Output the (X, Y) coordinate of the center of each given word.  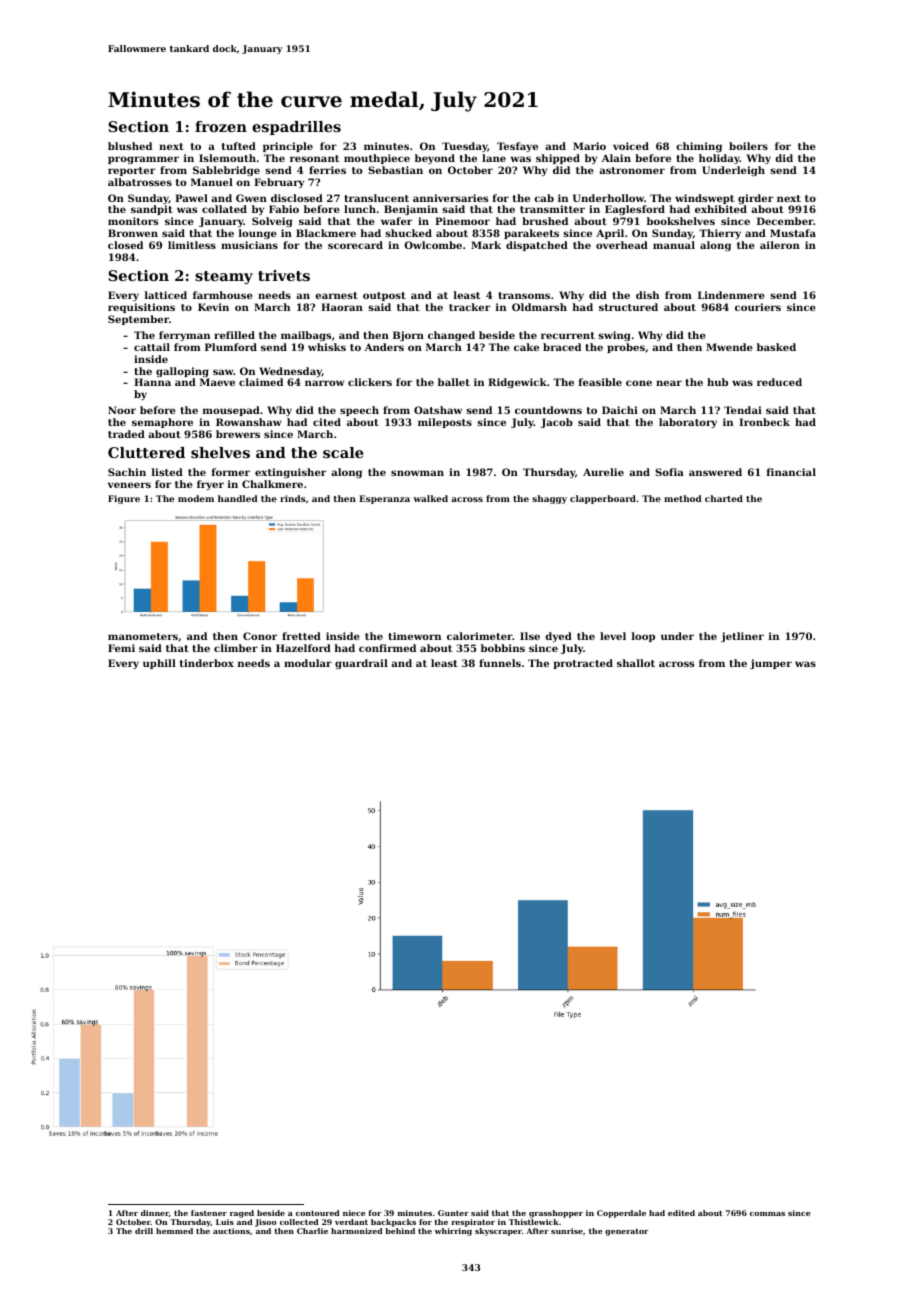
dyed (558, 637)
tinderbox (207, 663)
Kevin (213, 307)
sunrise (567, 1231)
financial (791, 472)
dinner (155, 1213)
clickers (370, 382)
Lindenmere (731, 295)
